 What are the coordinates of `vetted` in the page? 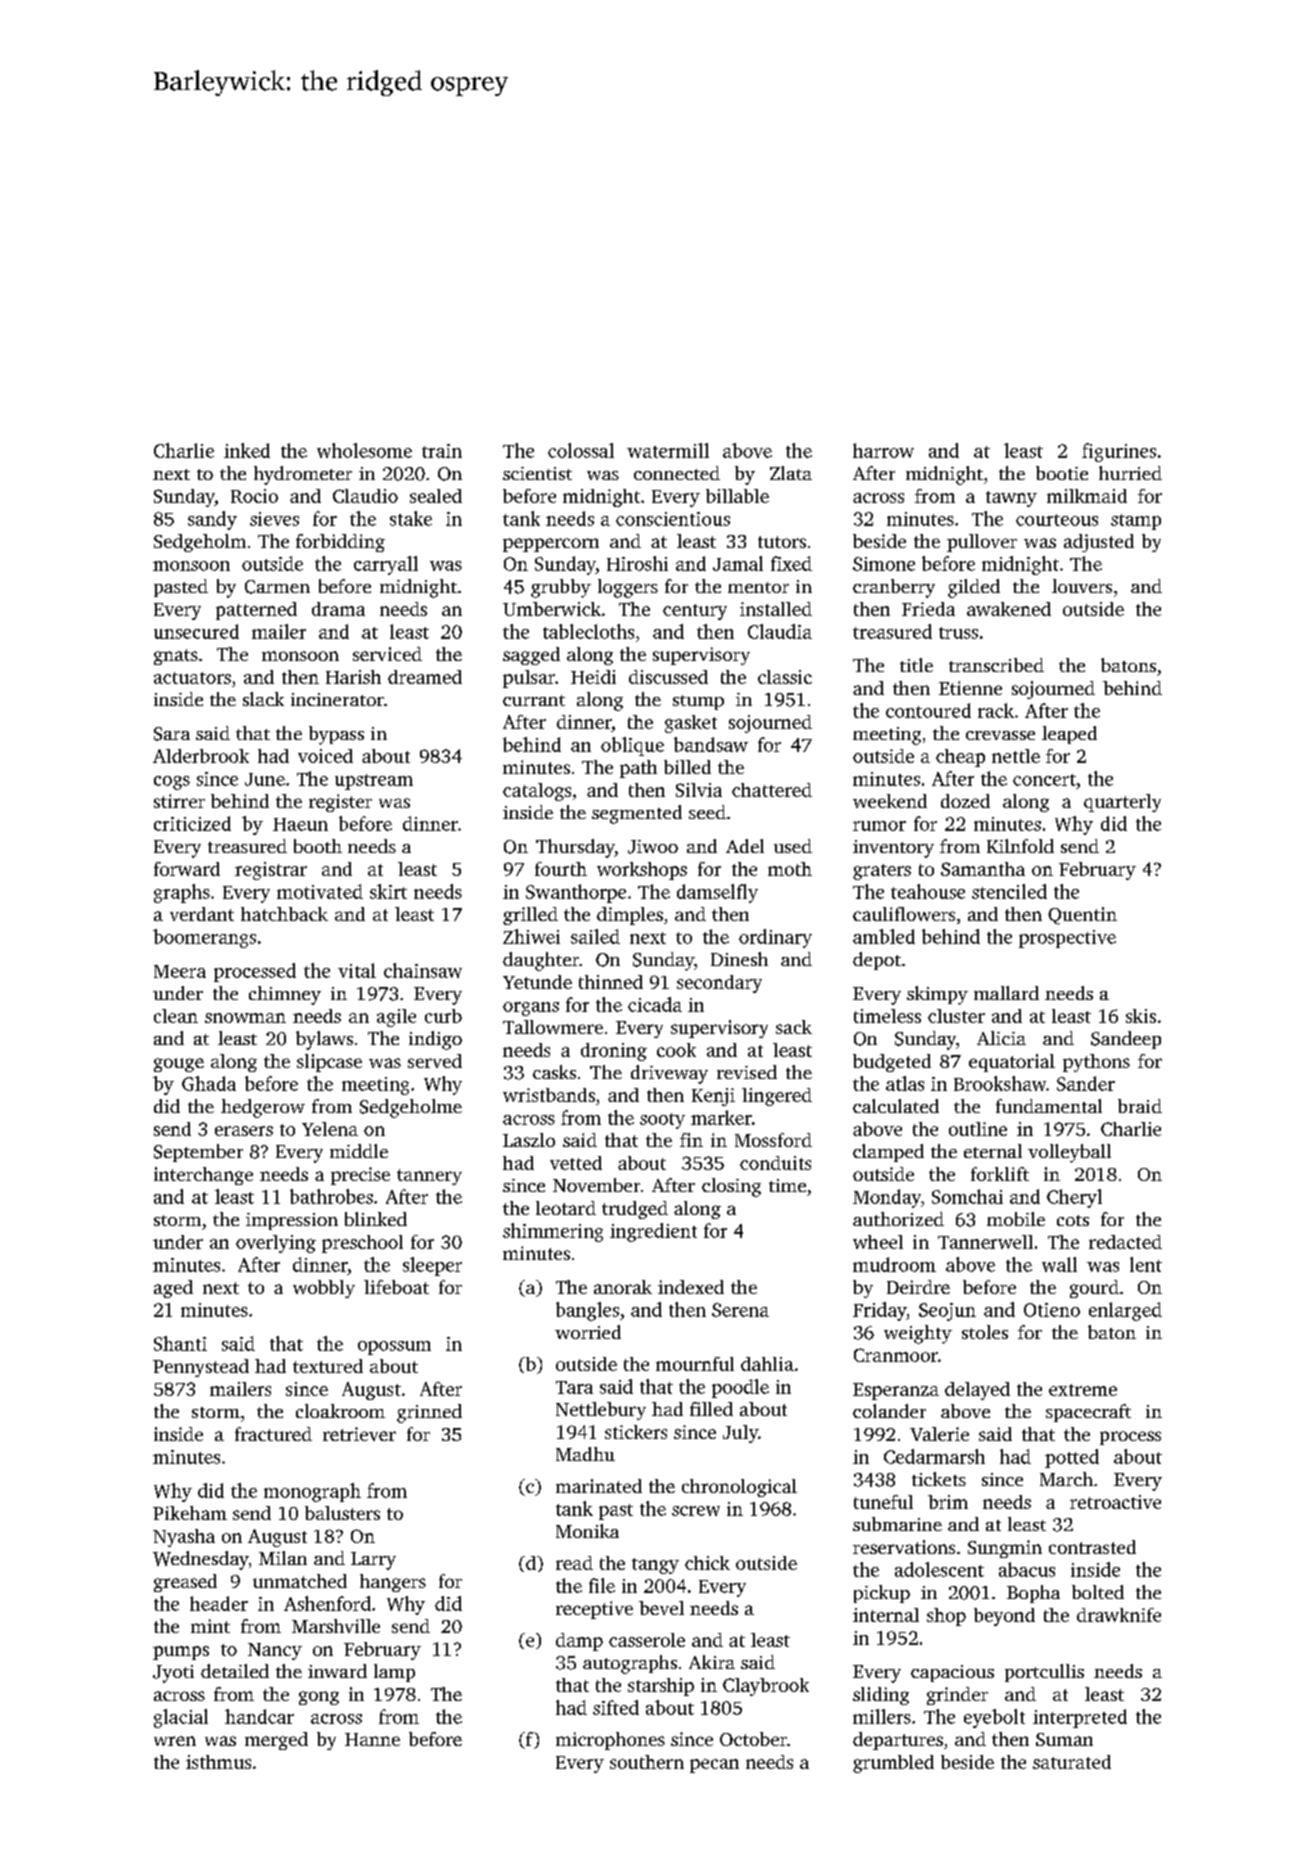 It's located at (576, 1163).
